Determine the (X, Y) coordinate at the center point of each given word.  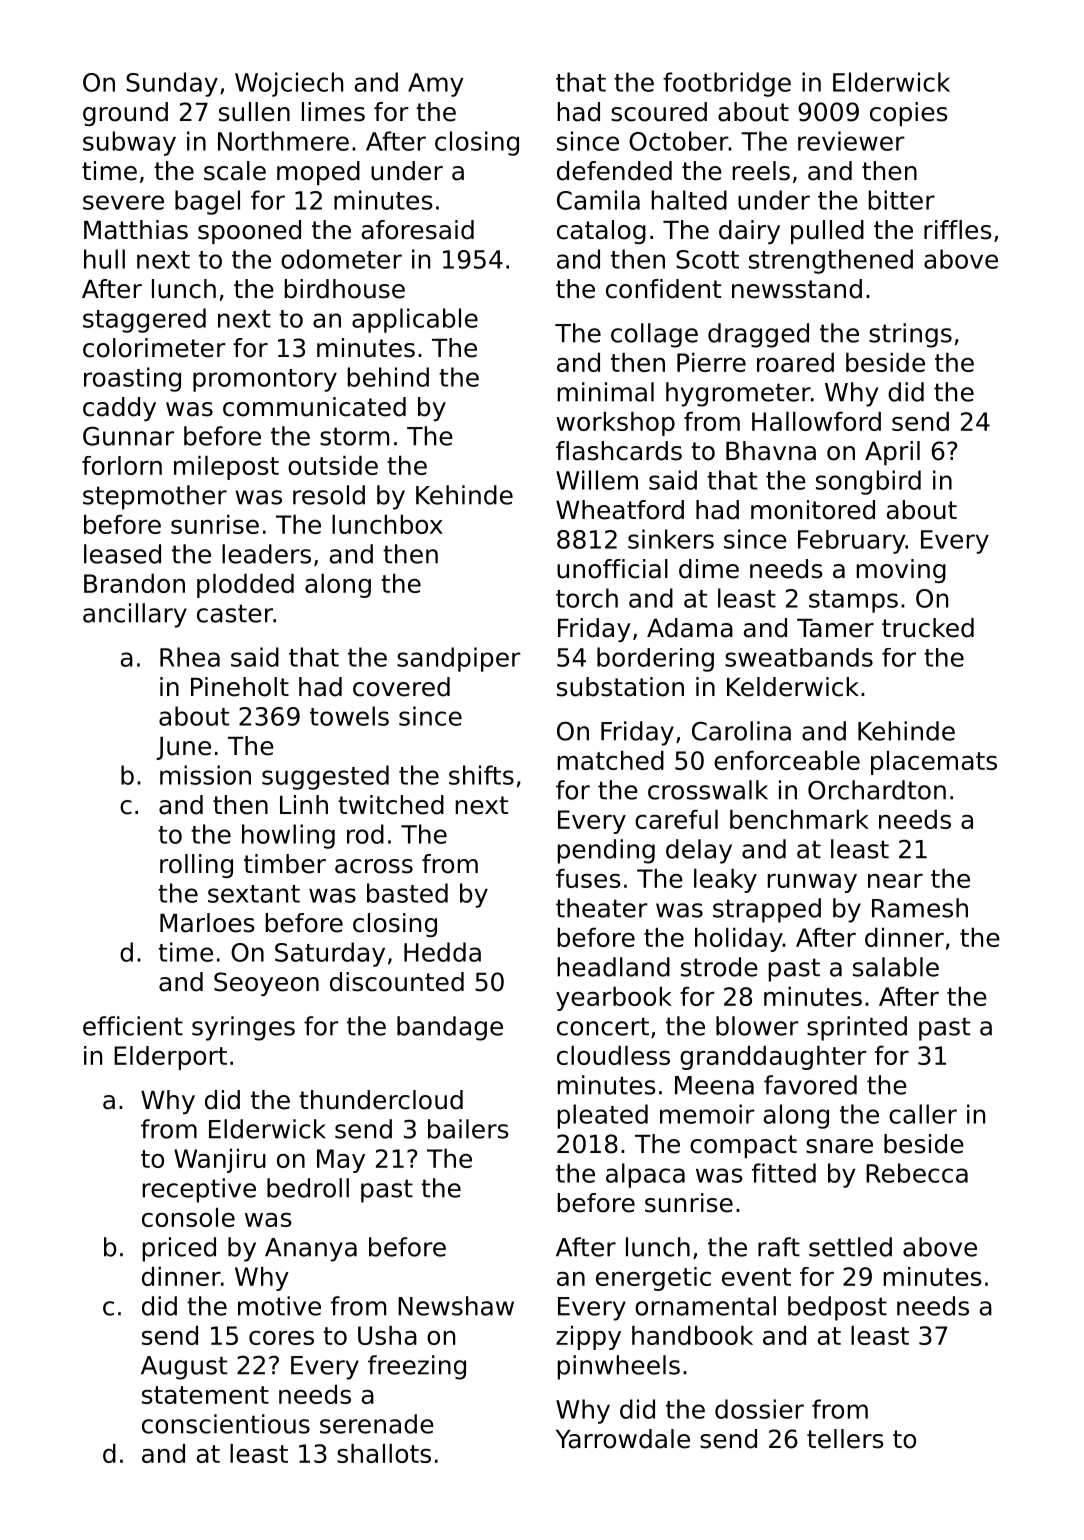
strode (719, 967)
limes (333, 112)
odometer (341, 259)
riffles (958, 230)
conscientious (226, 1424)
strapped (767, 910)
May (341, 1161)
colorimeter (154, 348)
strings (910, 335)
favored (810, 1085)
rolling (196, 866)
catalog (601, 232)
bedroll (308, 1188)
